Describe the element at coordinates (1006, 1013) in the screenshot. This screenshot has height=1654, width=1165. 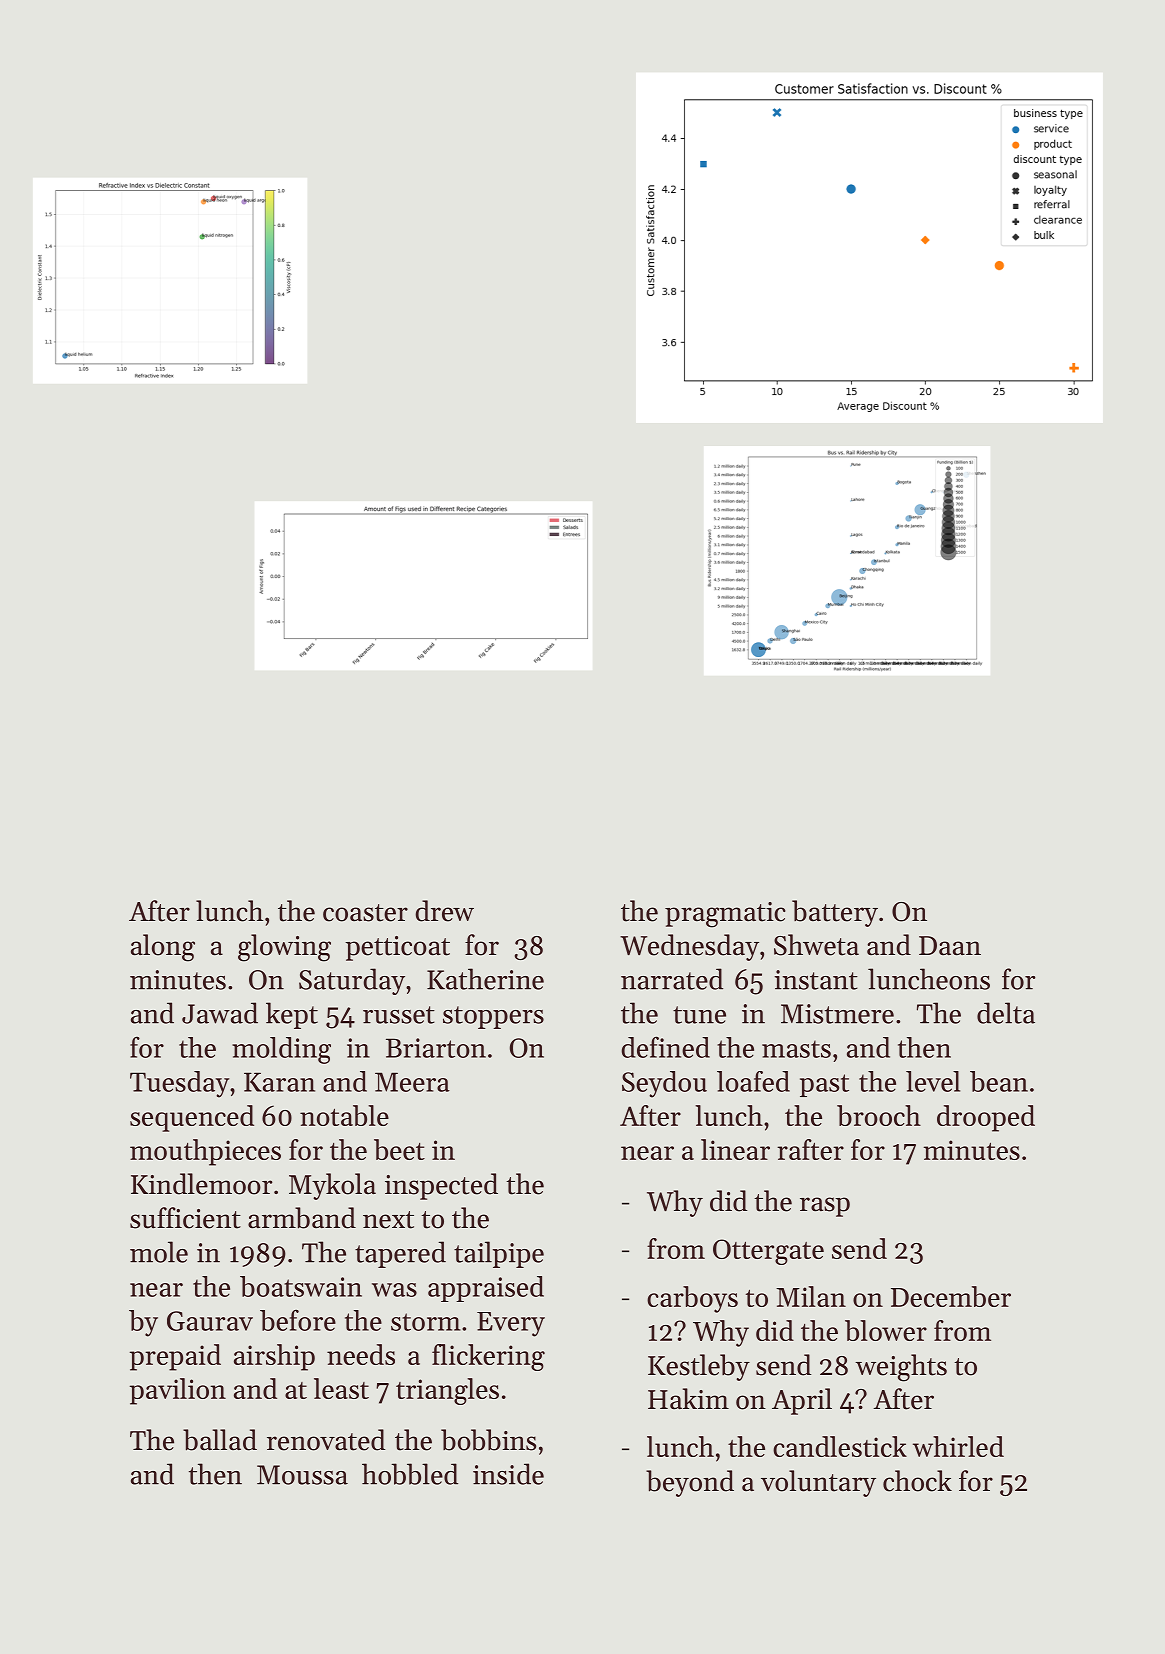
I see `delta` at that location.
